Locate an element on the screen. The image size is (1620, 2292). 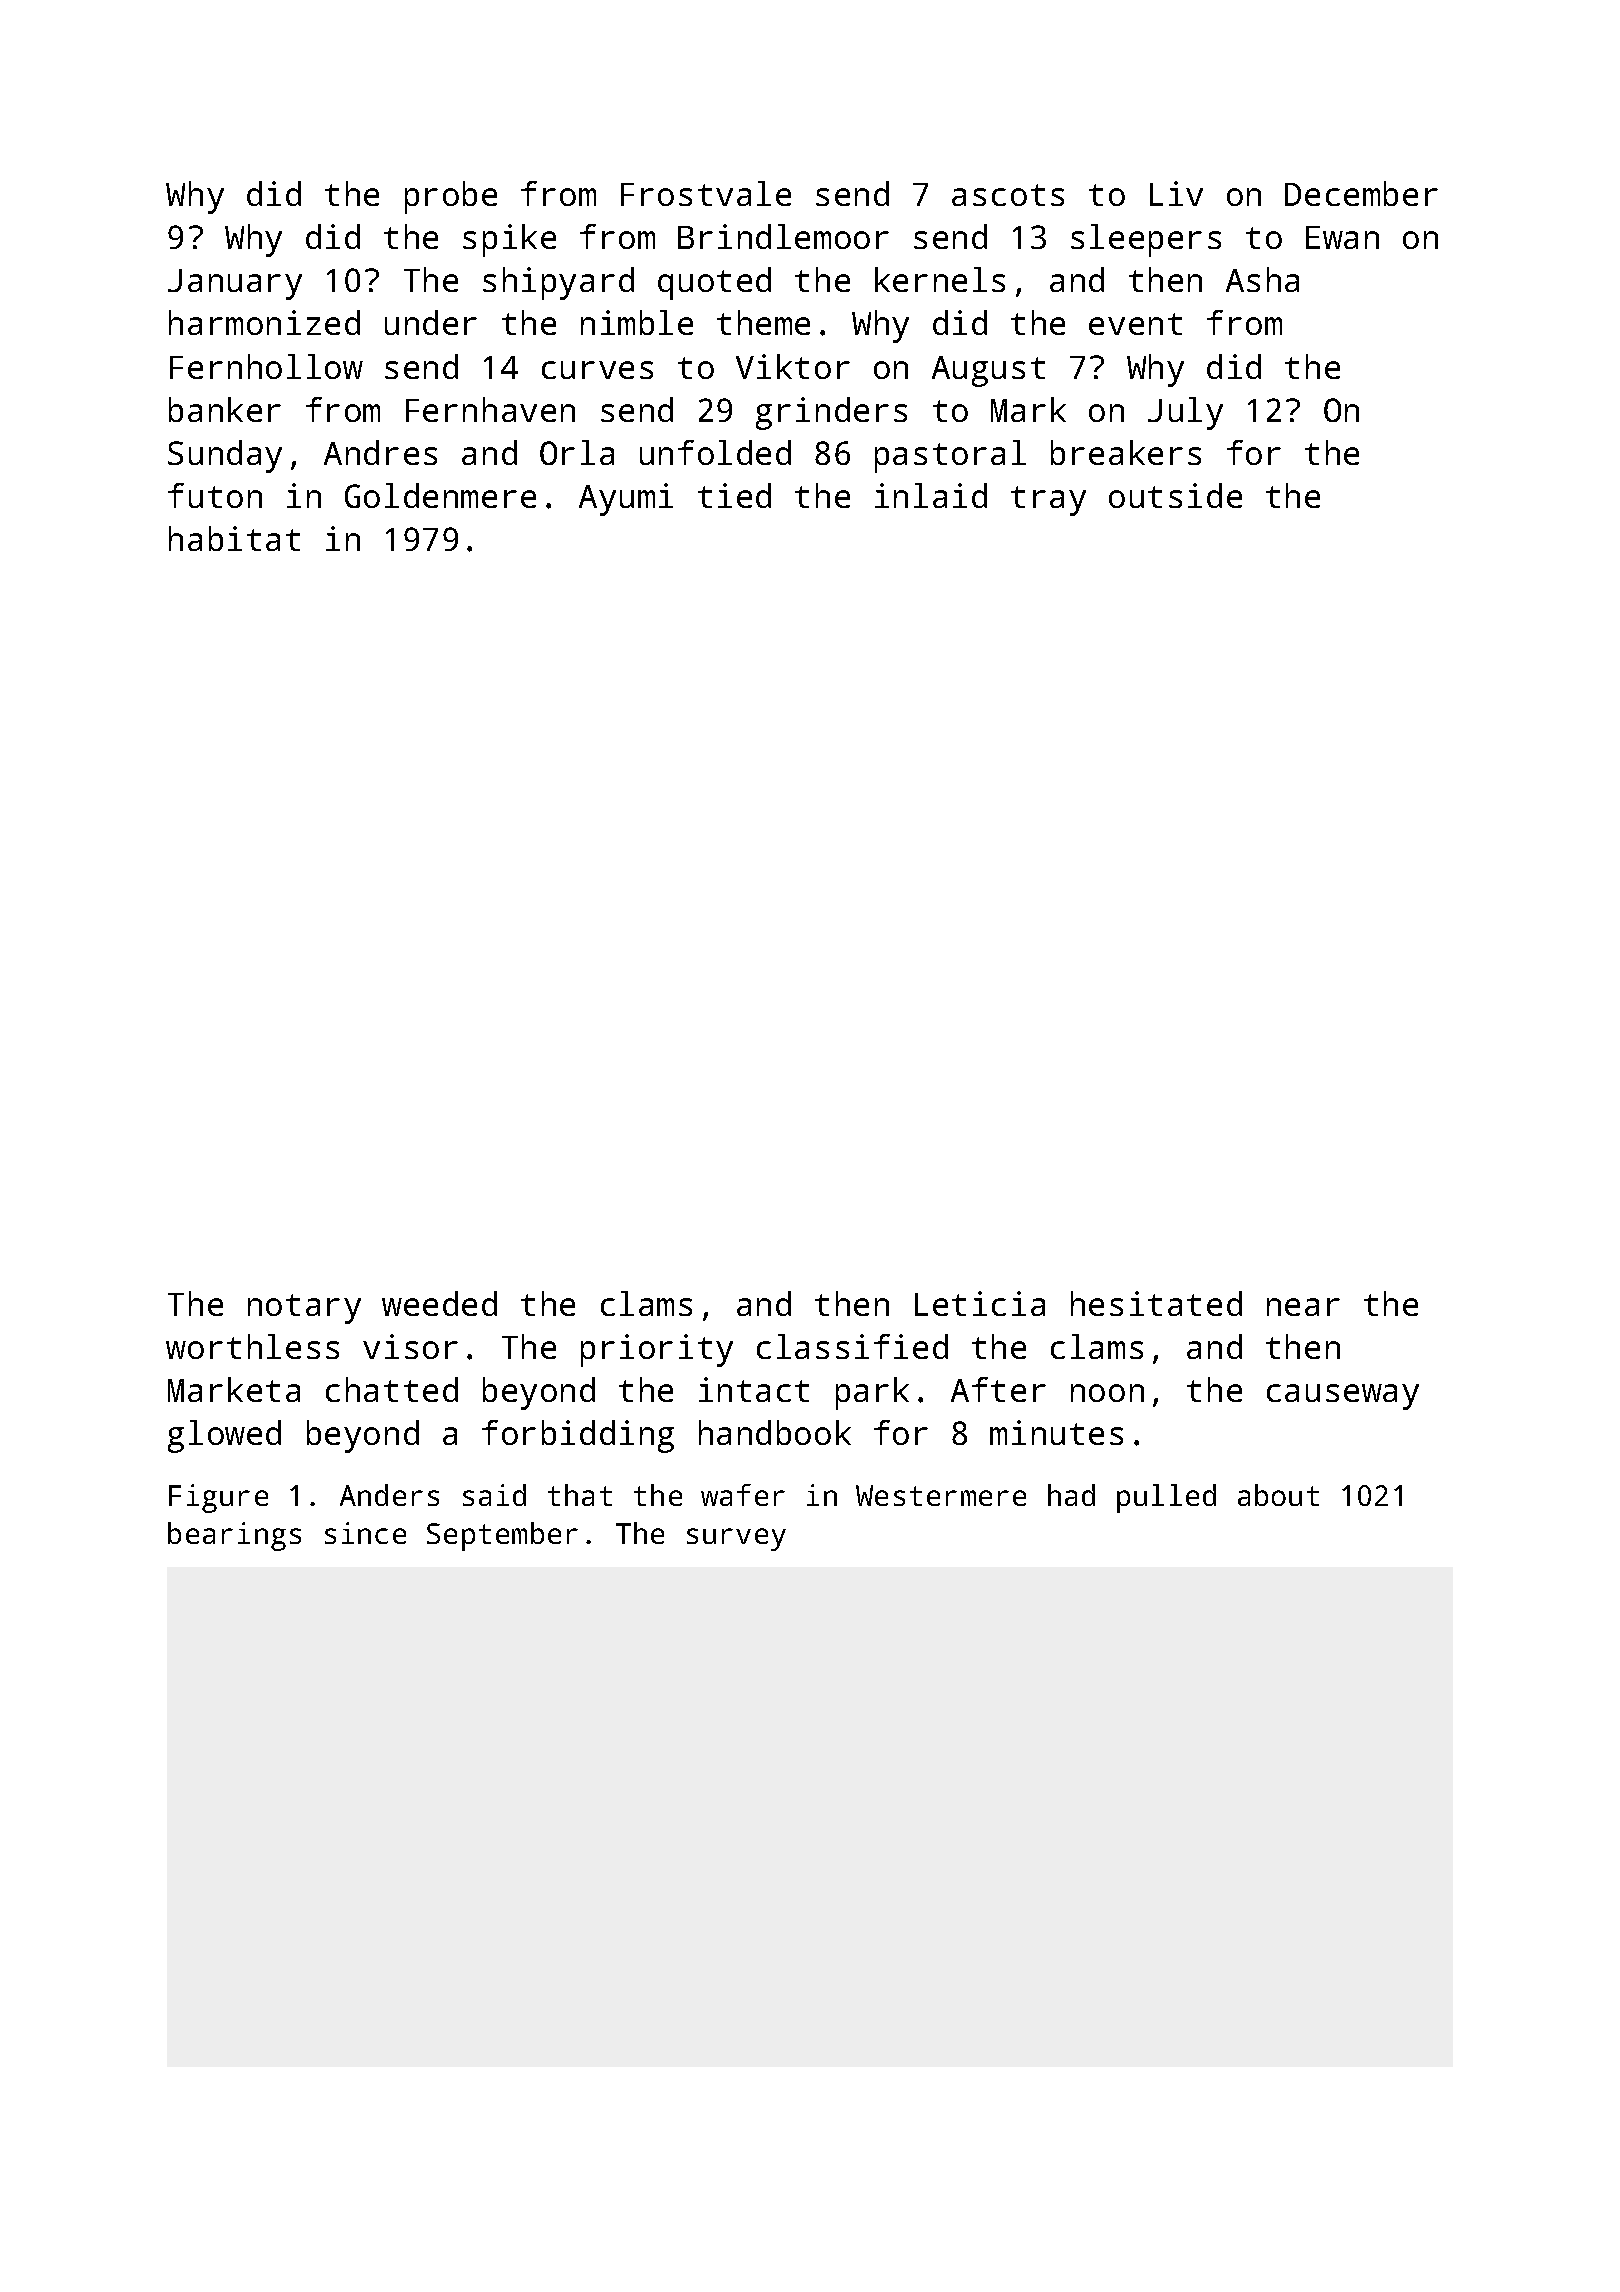
probe is located at coordinates (451, 197).
